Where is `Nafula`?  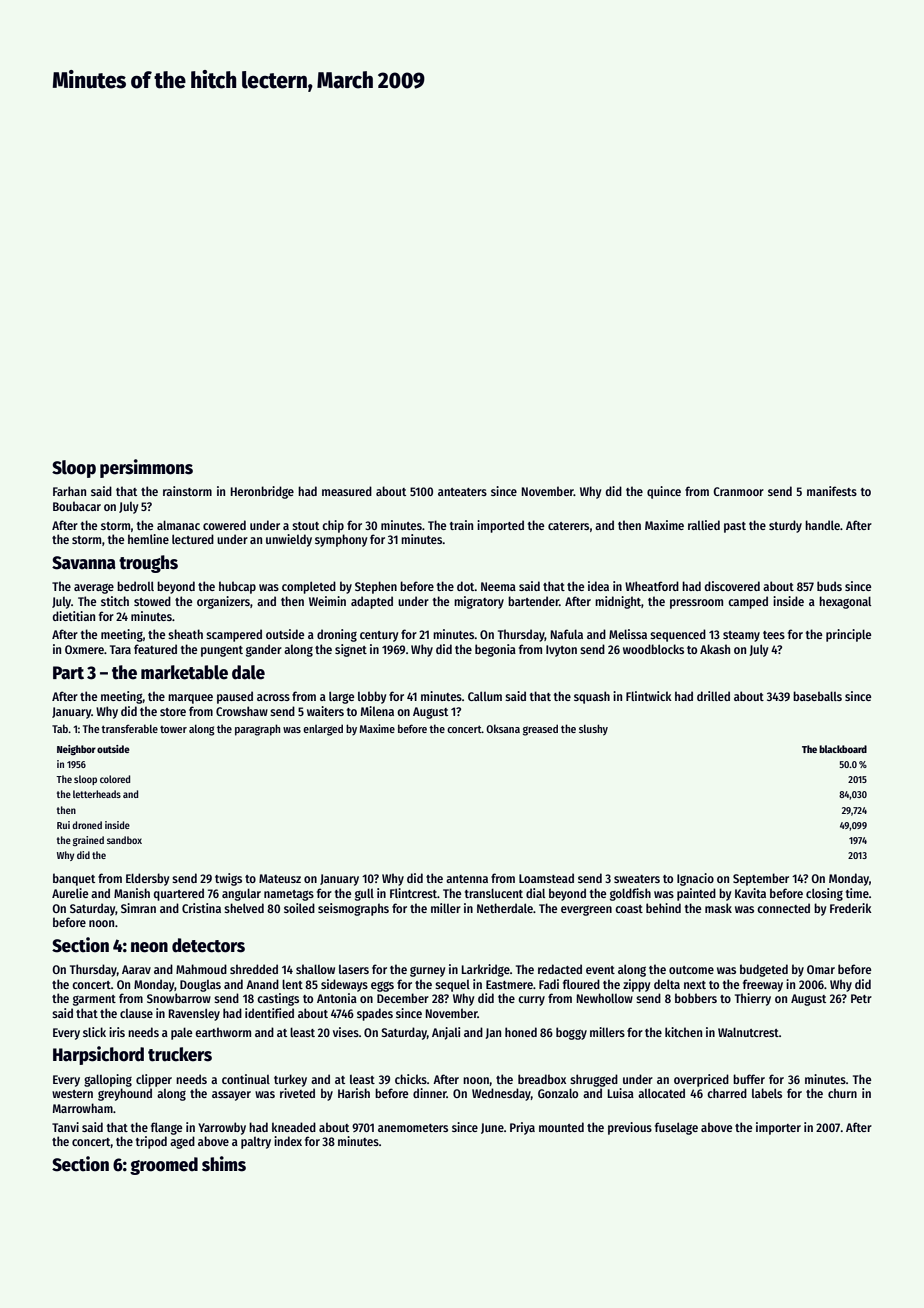 Nafula is located at coordinates (567, 634).
